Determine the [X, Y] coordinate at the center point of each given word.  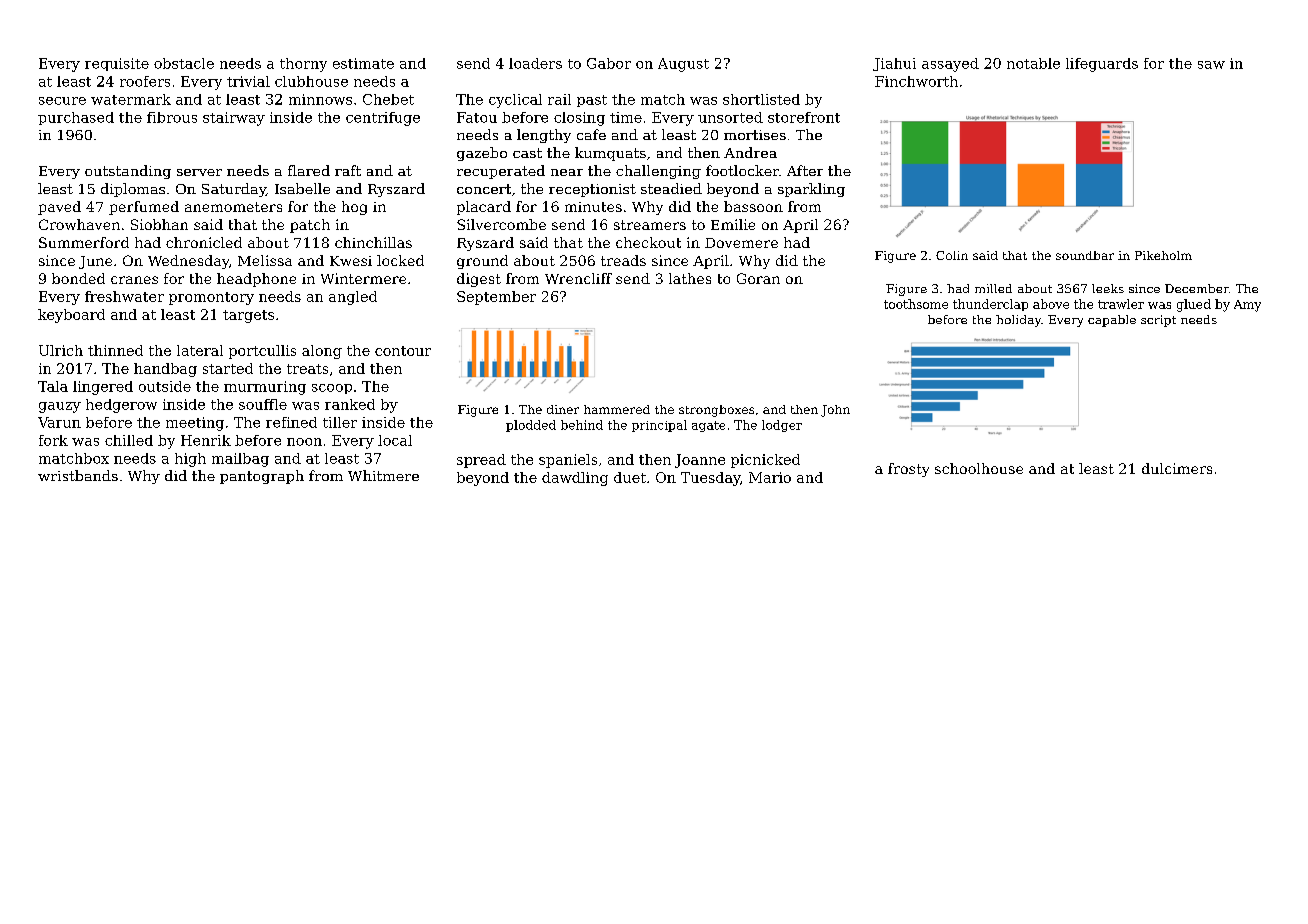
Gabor [609, 63]
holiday [1018, 321]
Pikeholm [1163, 255]
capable [1112, 321]
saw [1211, 65]
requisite [117, 64]
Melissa [265, 260]
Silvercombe [501, 224]
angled [353, 298]
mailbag [240, 460]
